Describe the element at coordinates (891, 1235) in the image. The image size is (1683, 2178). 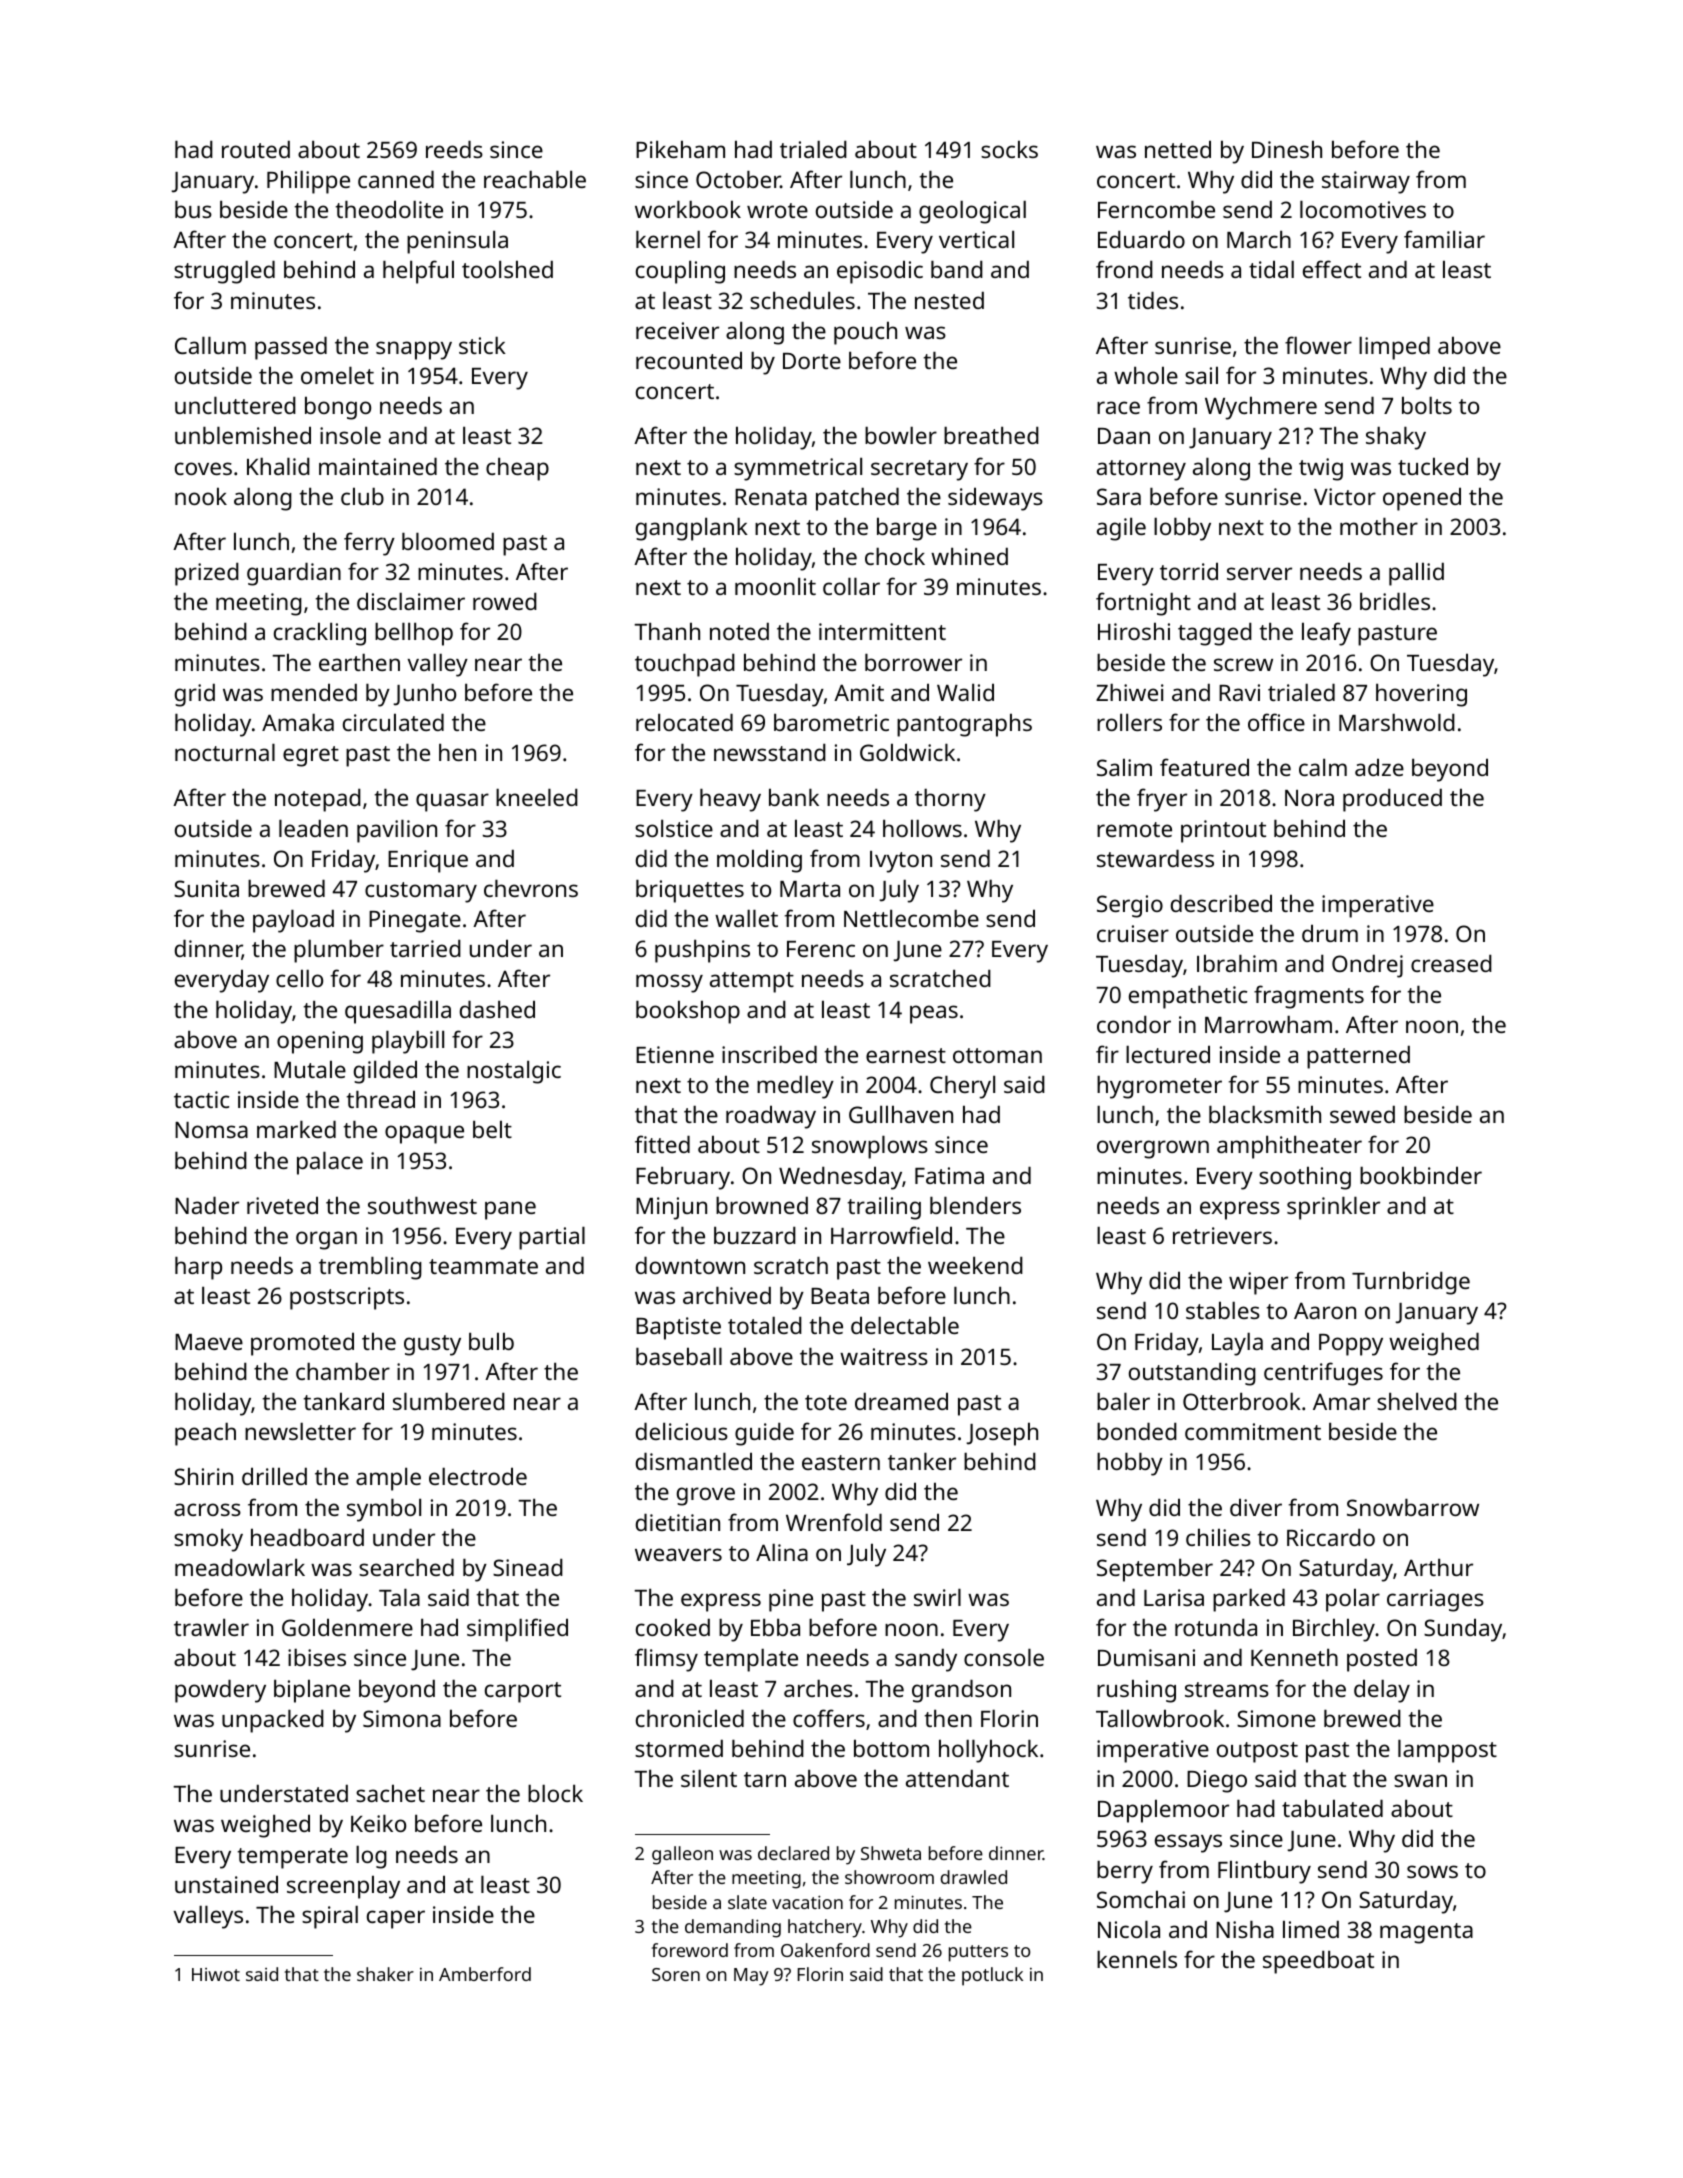
I see `Harrowfield` at that location.
